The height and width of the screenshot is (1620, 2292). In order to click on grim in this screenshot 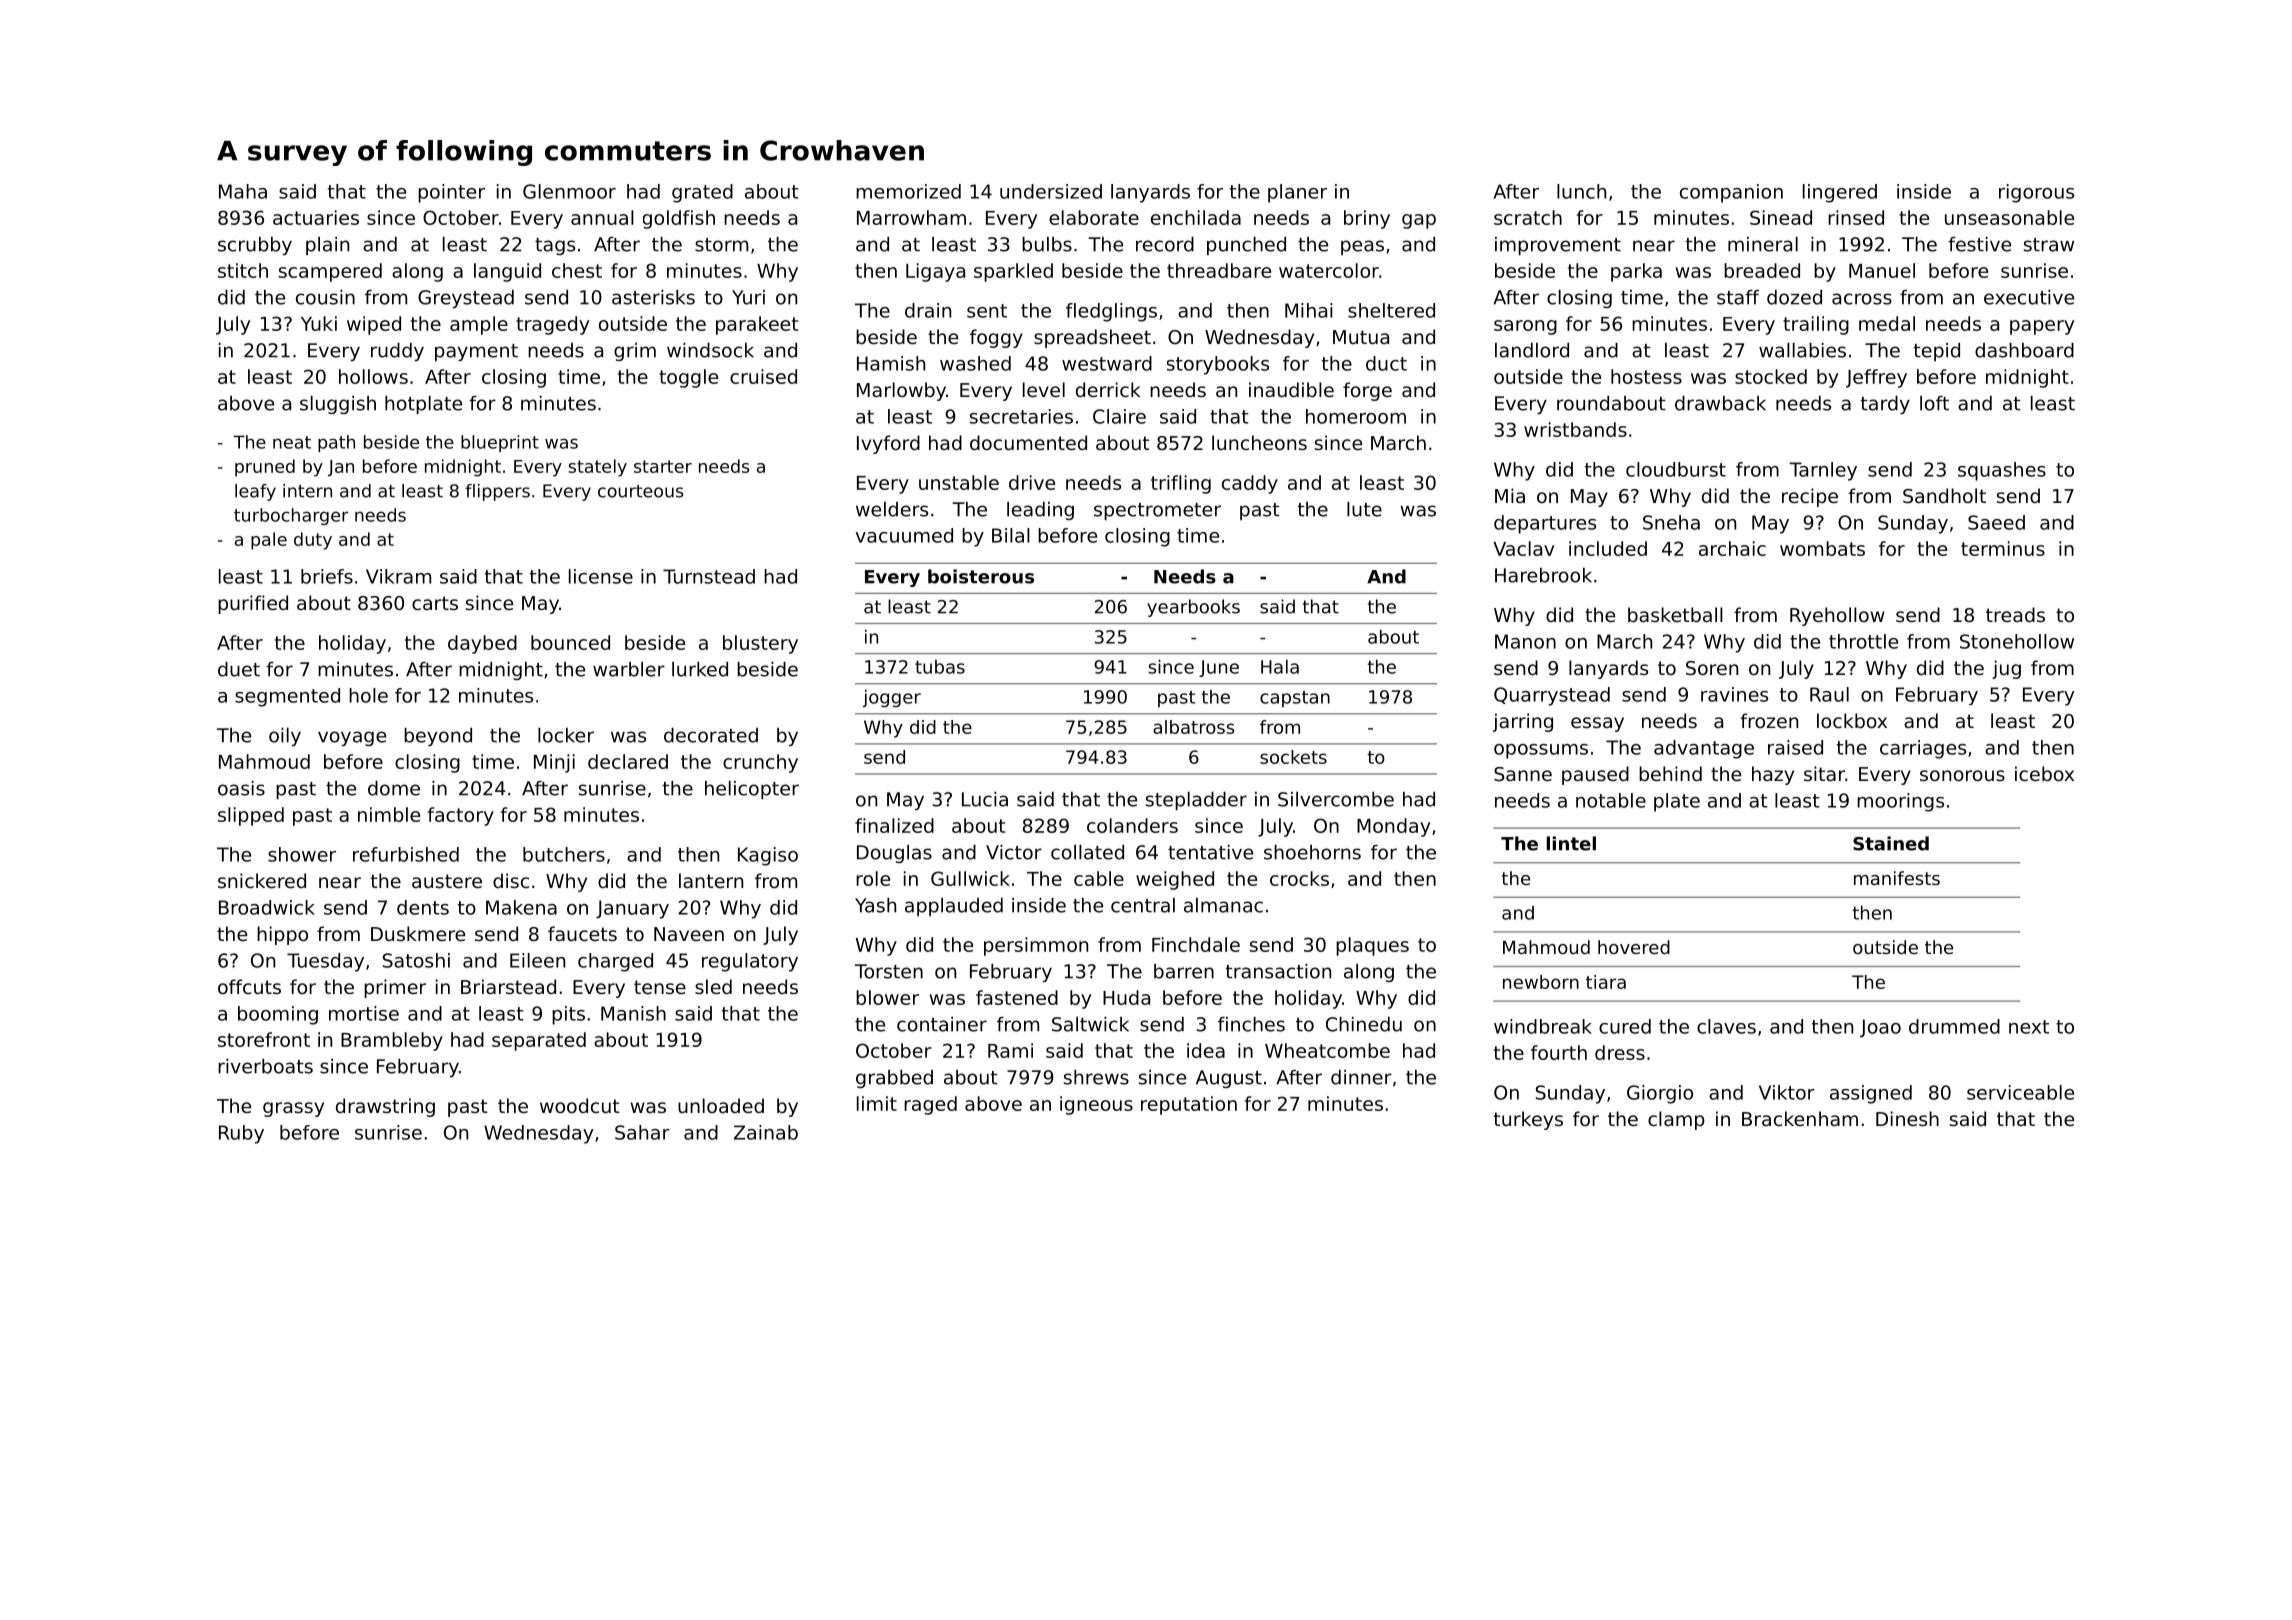, I will do `click(635, 352)`.
